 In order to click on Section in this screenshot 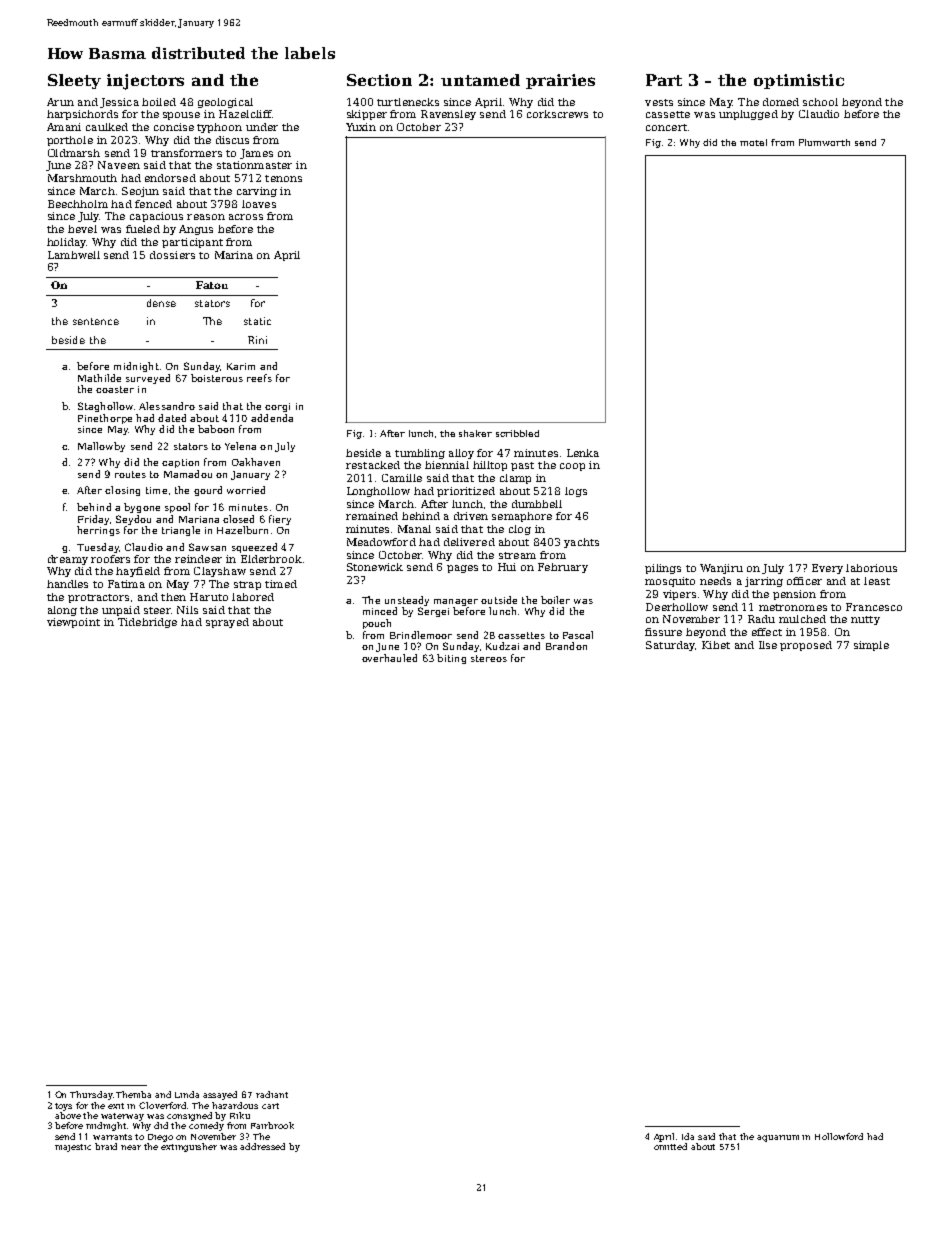, I will do `click(379, 80)`.
